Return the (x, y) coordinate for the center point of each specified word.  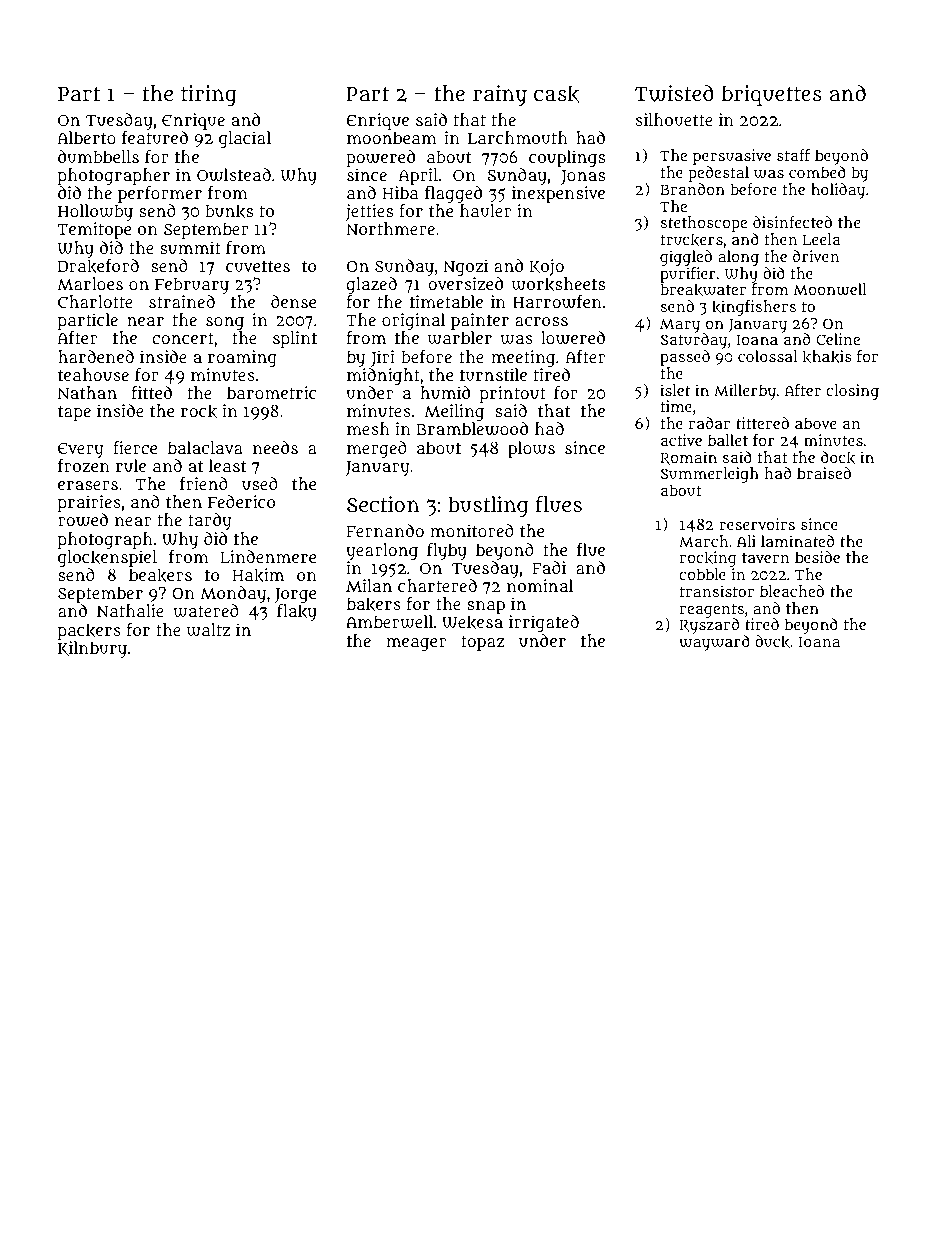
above (815, 423)
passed (685, 358)
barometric (271, 392)
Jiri (383, 358)
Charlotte (95, 301)
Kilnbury (92, 649)
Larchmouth (518, 138)
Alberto (86, 137)
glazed (371, 285)
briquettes (771, 95)
